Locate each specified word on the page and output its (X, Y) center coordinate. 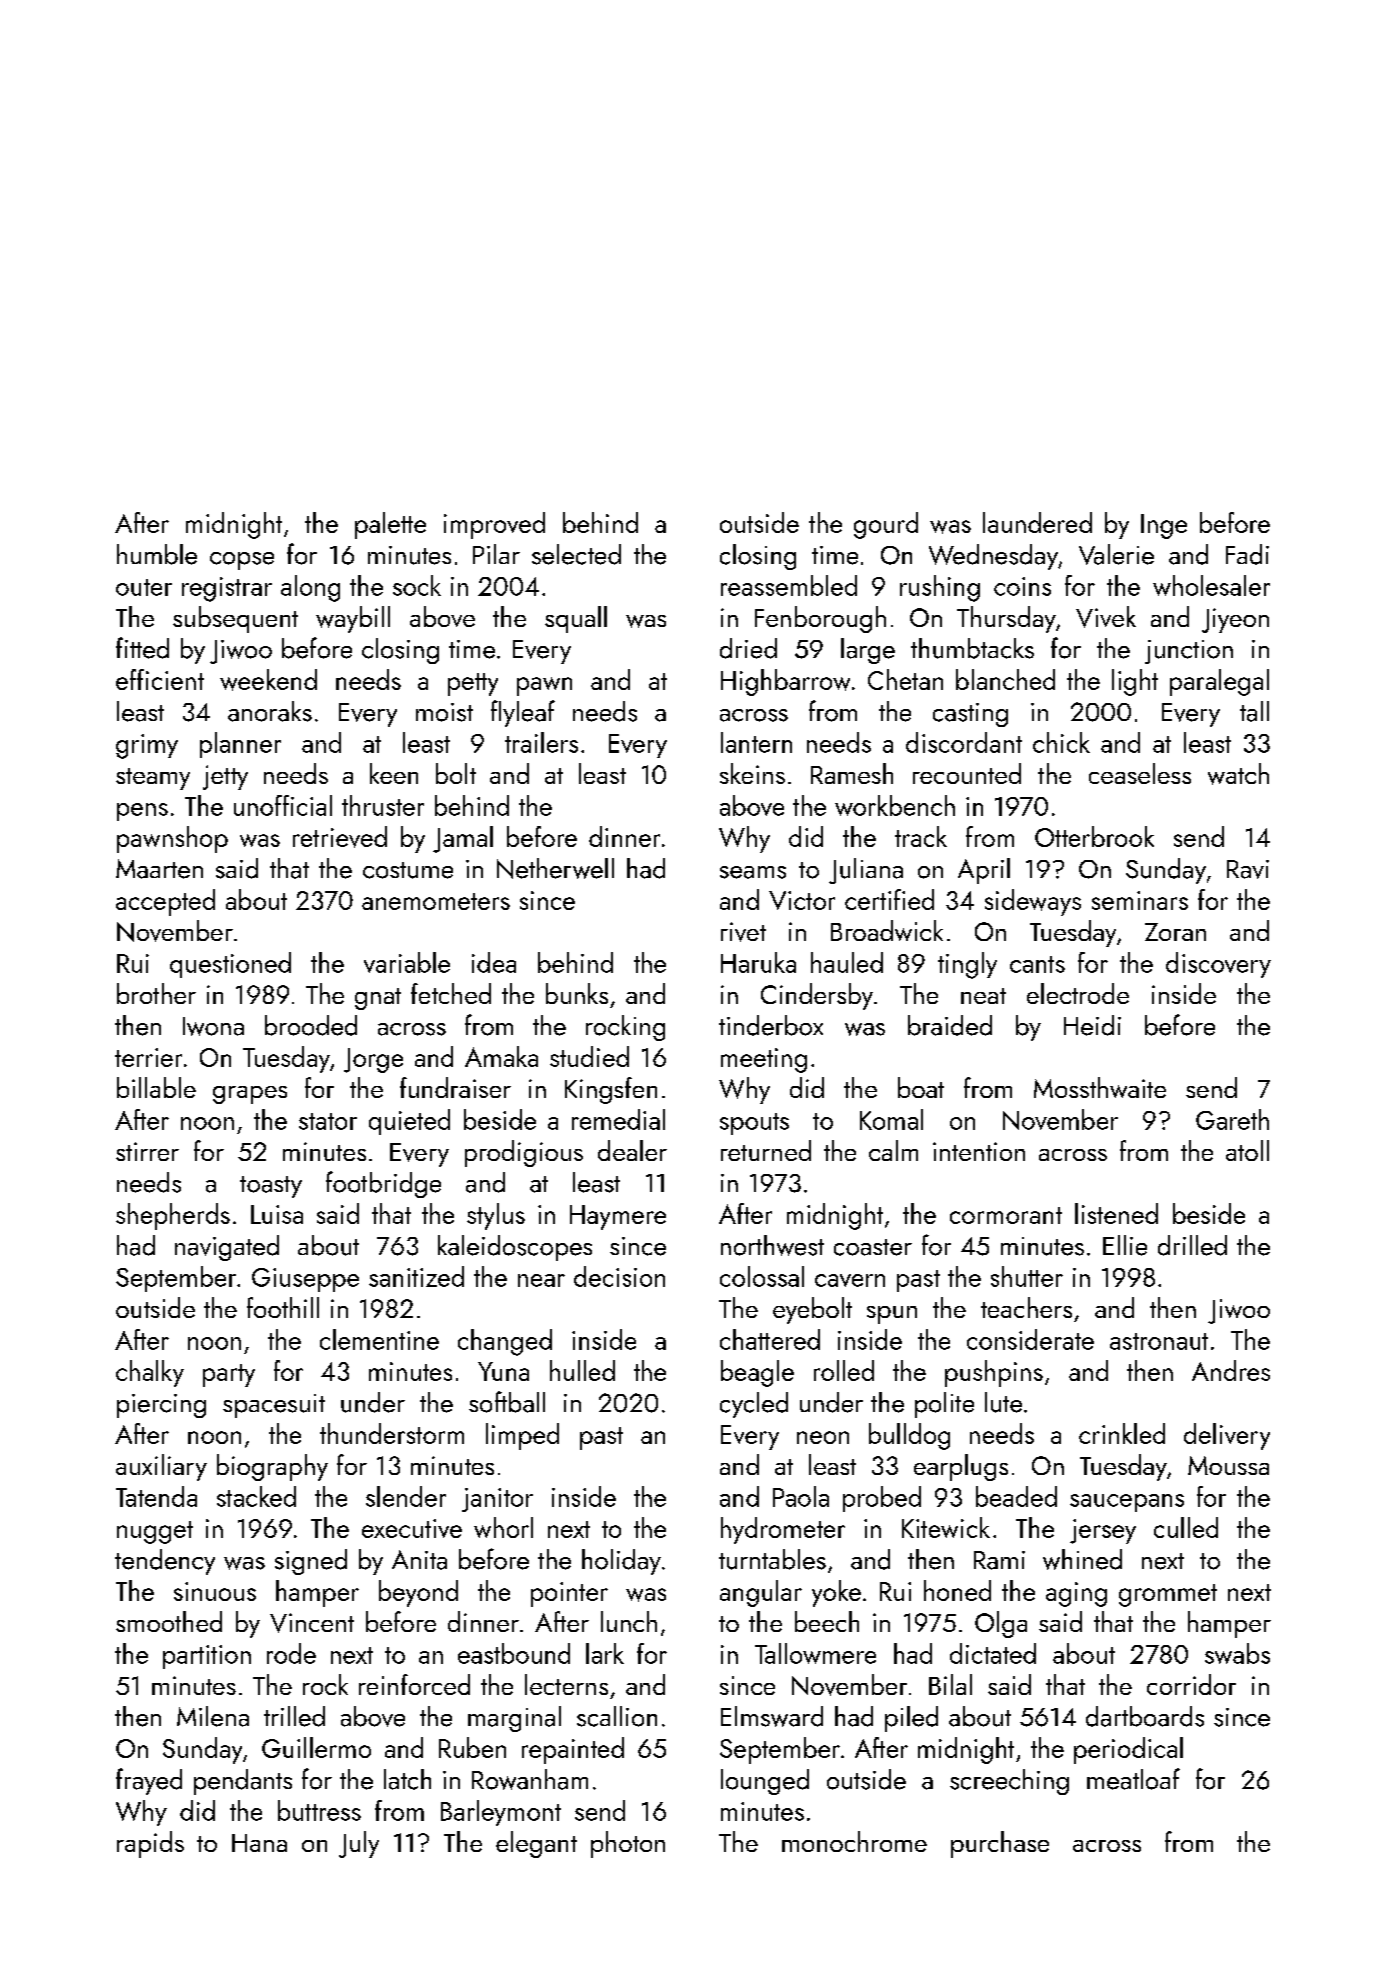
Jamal (463, 839)
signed (311, 1562)
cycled (754, 1405)
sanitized (416, 1276)
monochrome (854, 1841)
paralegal (1219, 682)
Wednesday (993, 557)
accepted (165, 902)
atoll (1247, 1150)
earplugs (961, 1467)
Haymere (618, 1217)
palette (390, 525)
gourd (886, 525)
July (359, 1844)
